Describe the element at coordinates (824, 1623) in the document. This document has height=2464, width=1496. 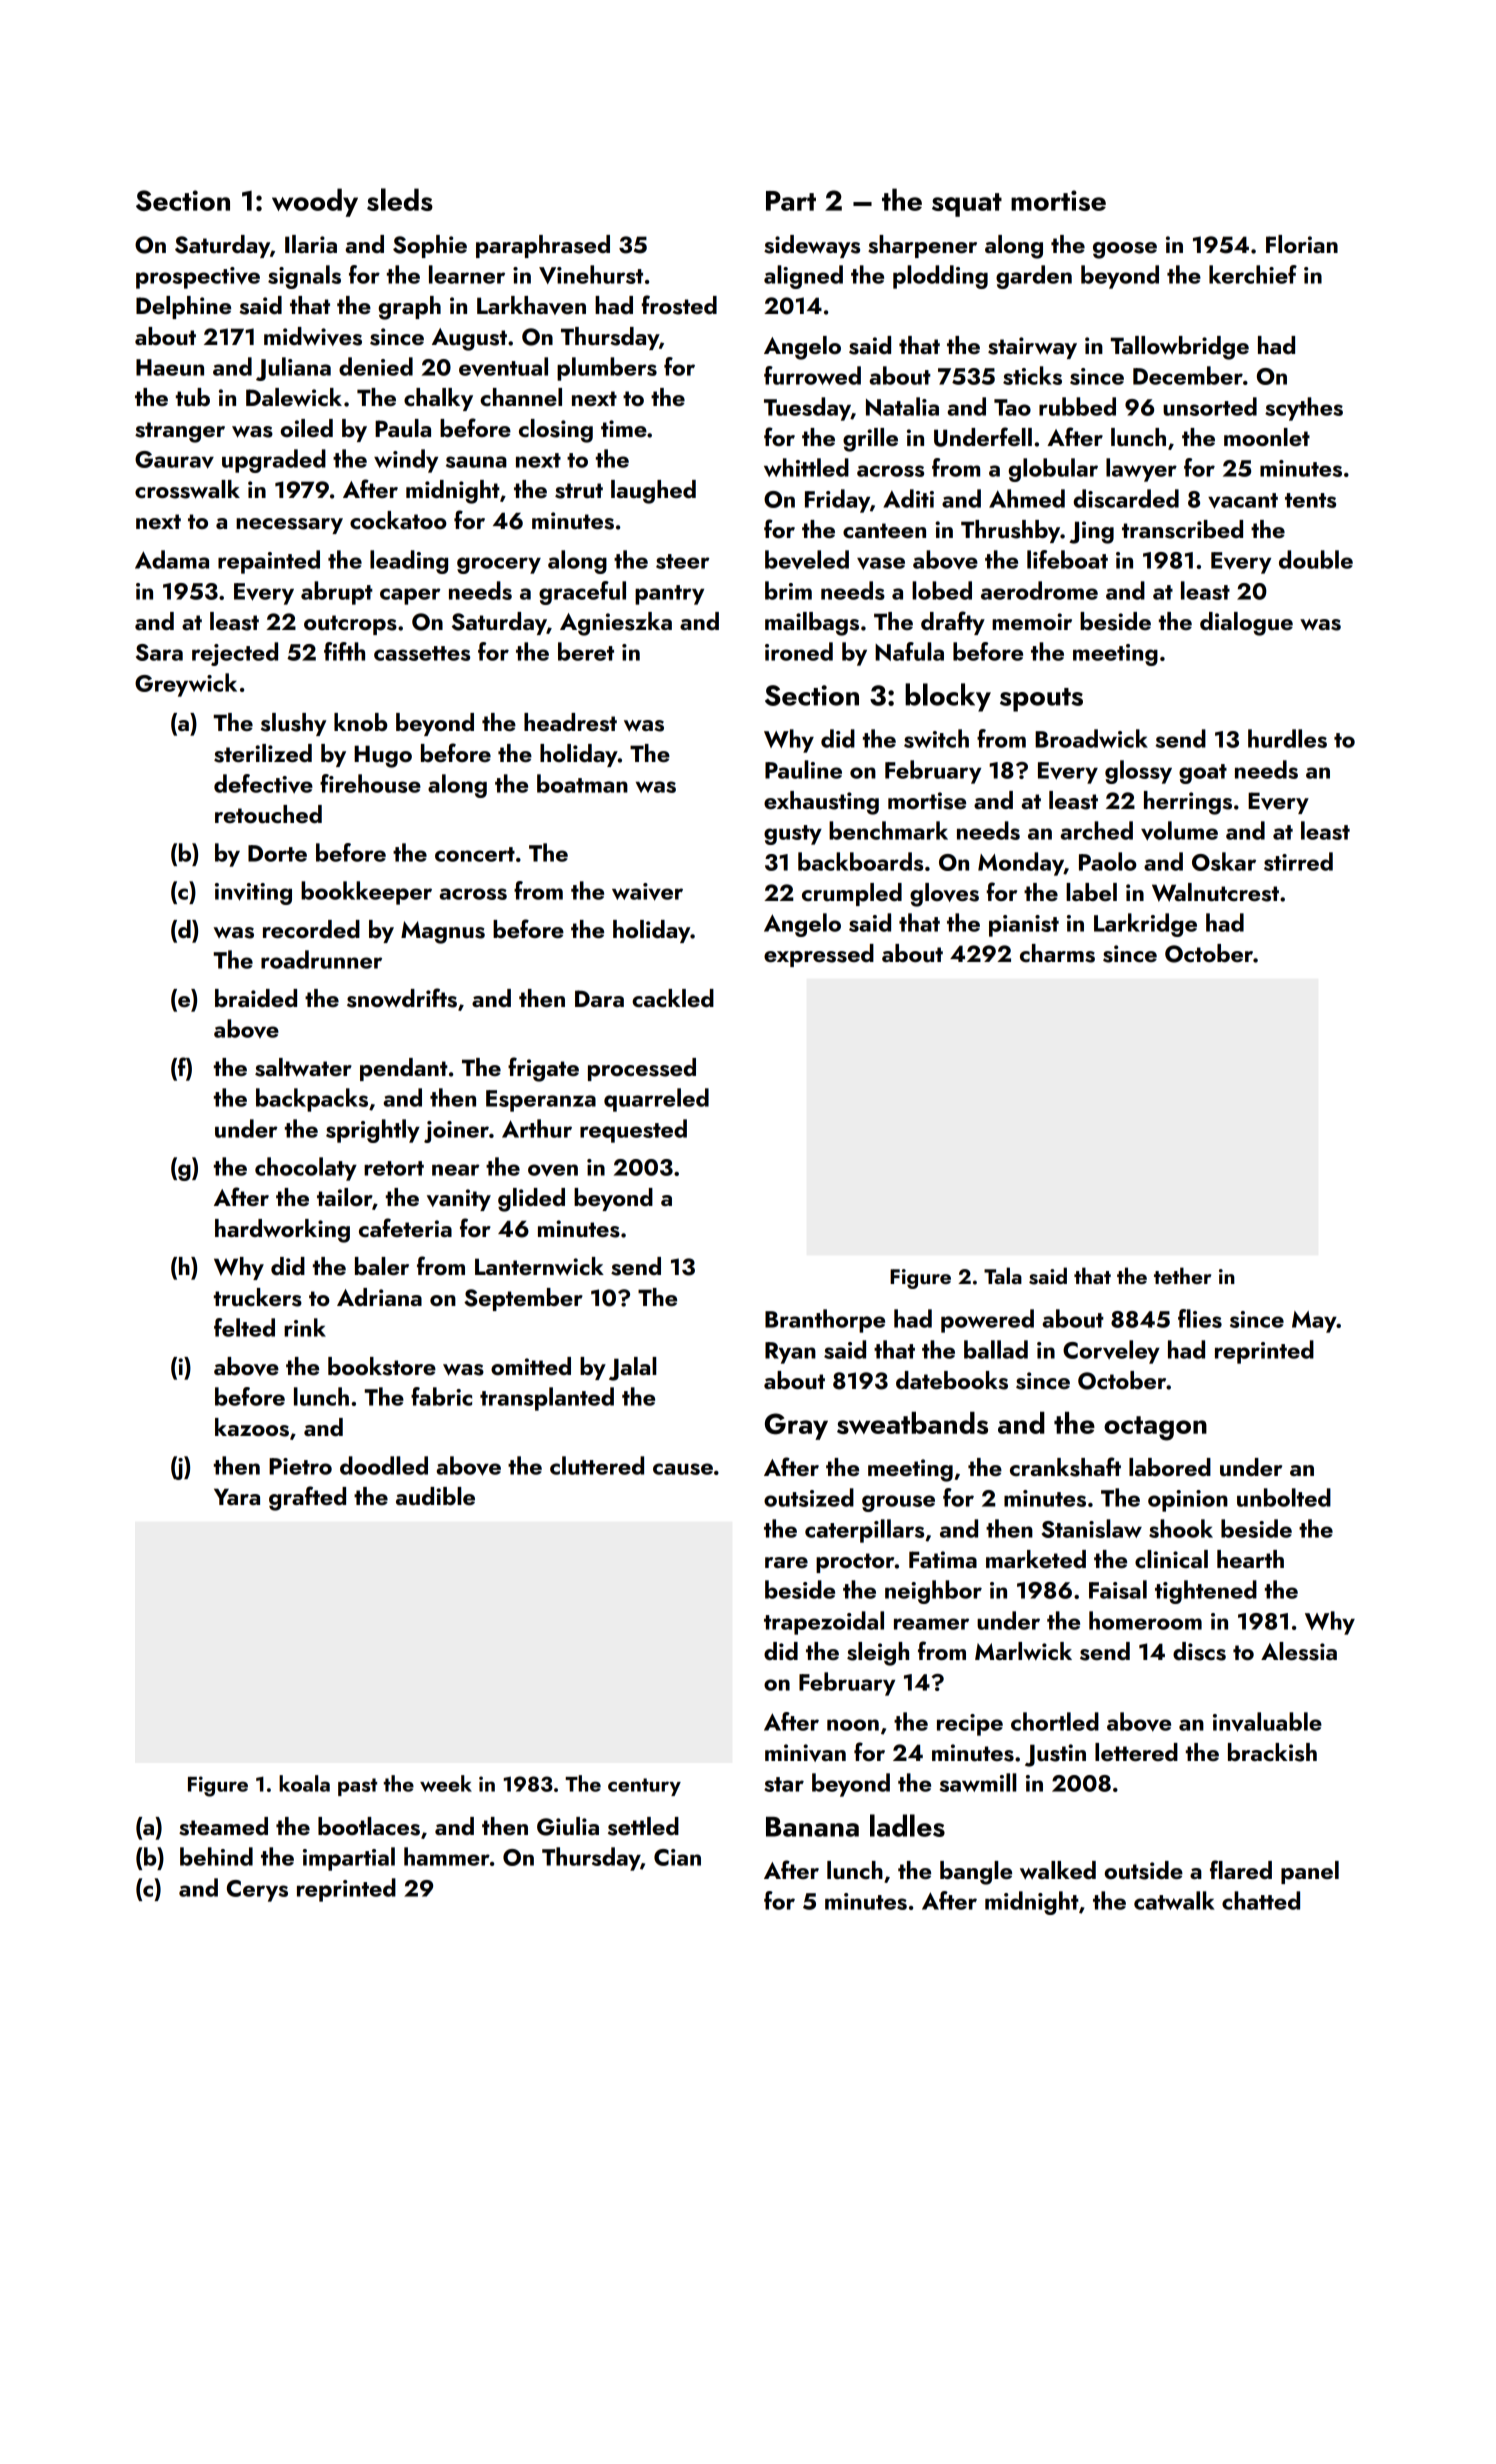
I see `trapezoidal` at that location.
